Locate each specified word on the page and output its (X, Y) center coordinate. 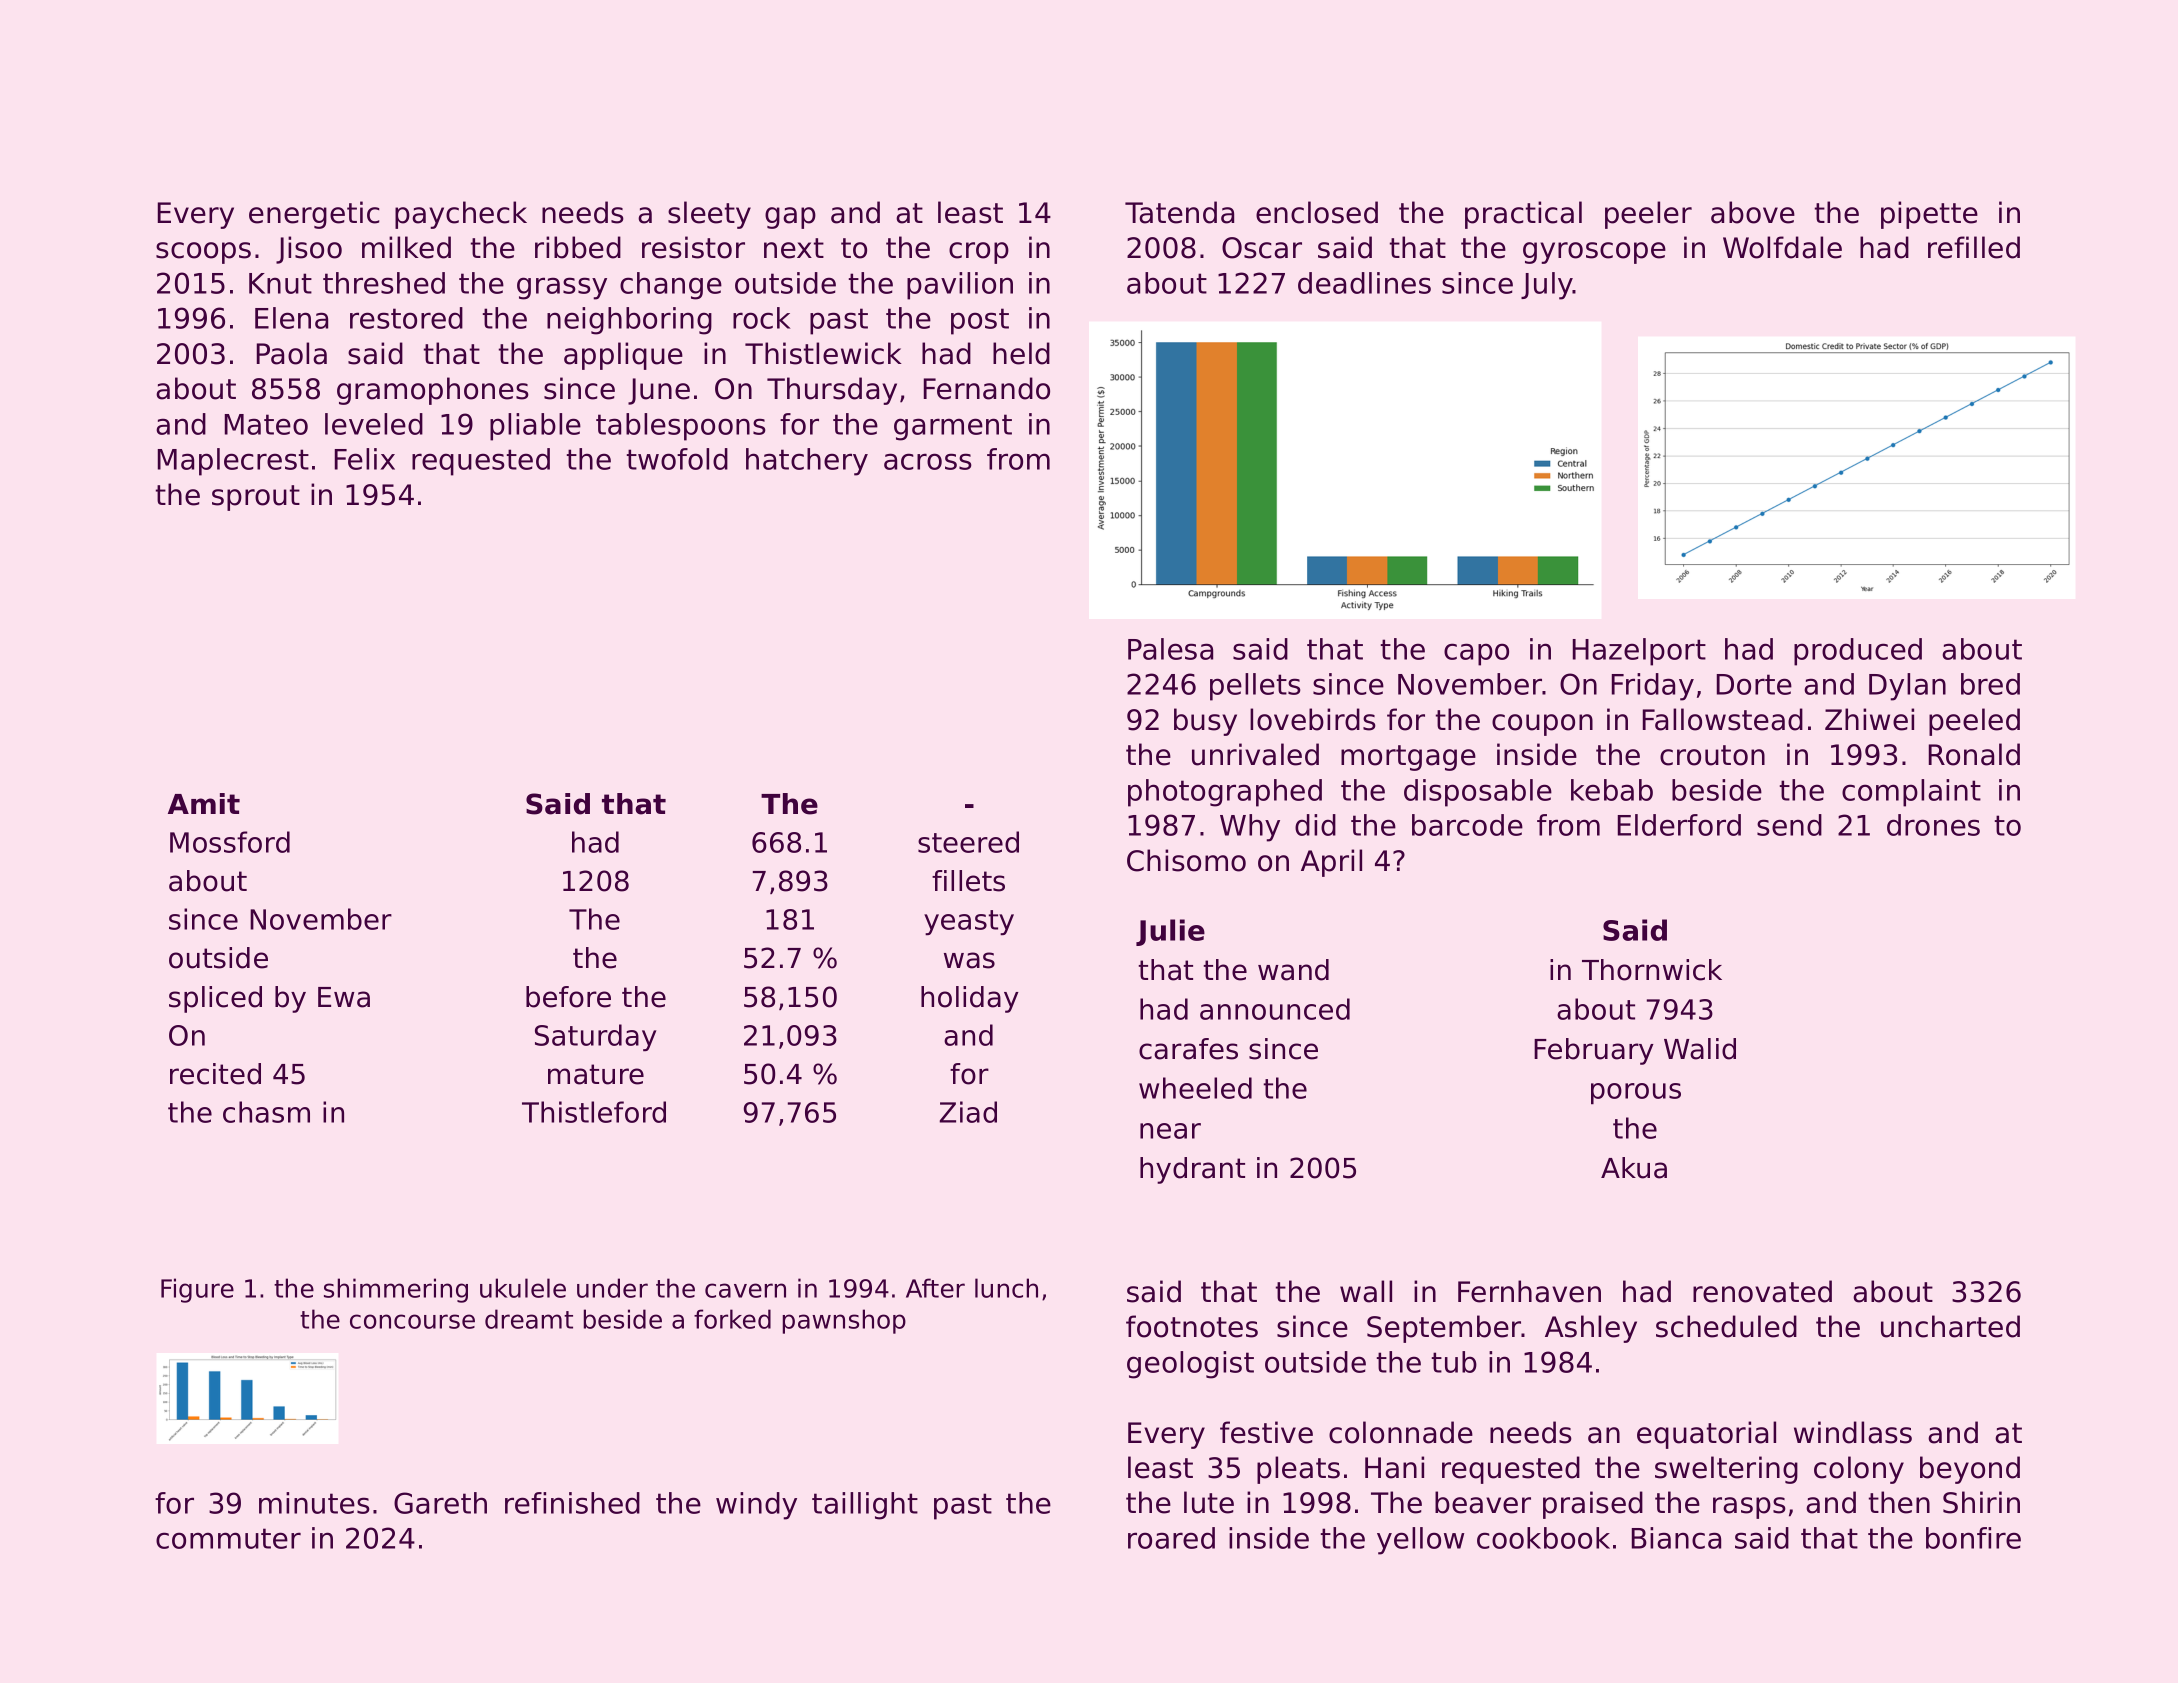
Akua (1634, 1168)
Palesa (1170, 649)
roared (1171, 1538)
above (1753, 212)
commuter (228, 1538)
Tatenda (1179, 212)
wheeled (1195, 1088)
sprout (256, 498)
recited (215, 1074)
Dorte (1754, 684)
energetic (314, 215)
